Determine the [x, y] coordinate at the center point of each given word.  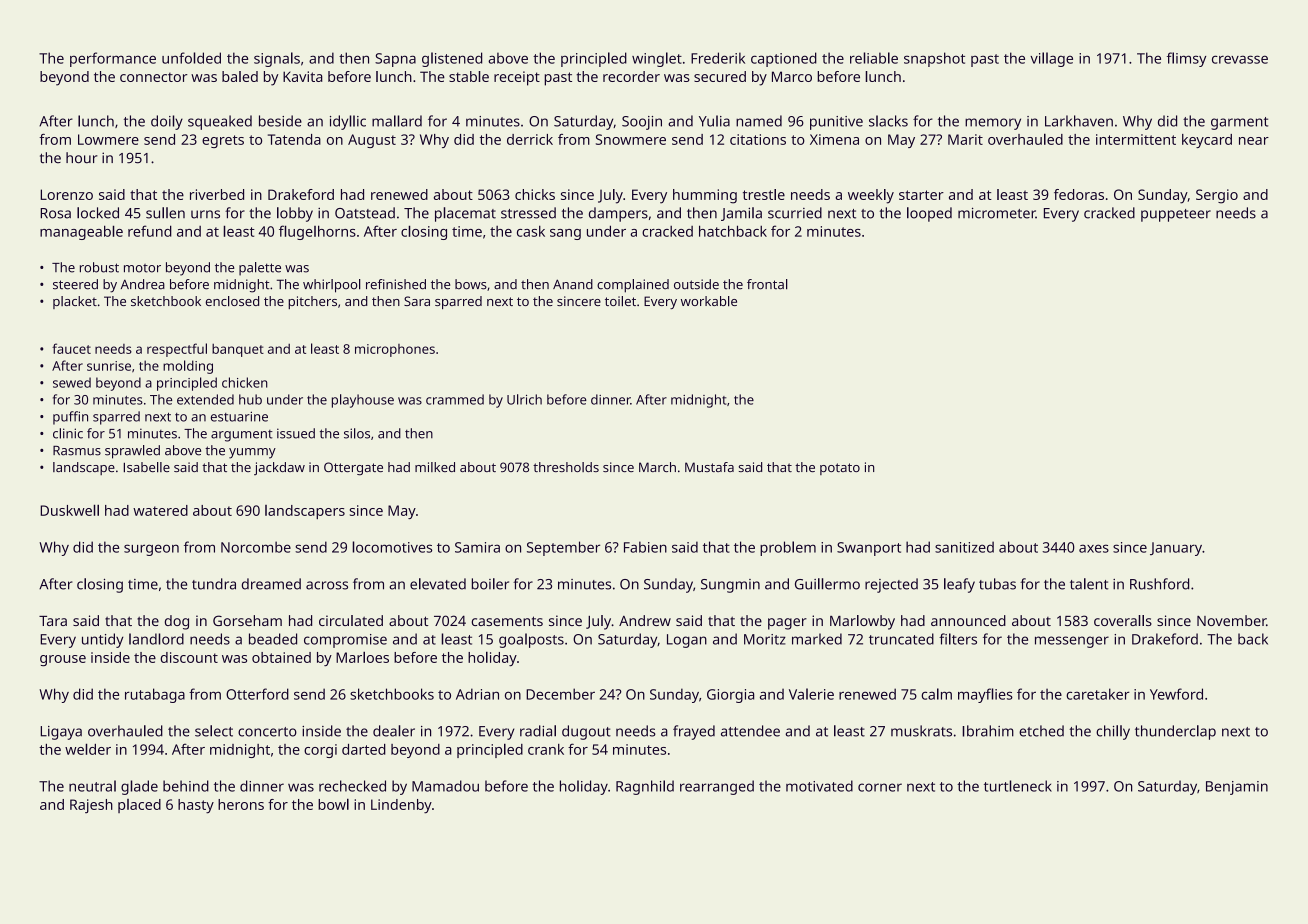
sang [565, 234]
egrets [223, 141]
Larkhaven [1079, 121]
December [560, 694]
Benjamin [1237, 788]
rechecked [352, 786]
